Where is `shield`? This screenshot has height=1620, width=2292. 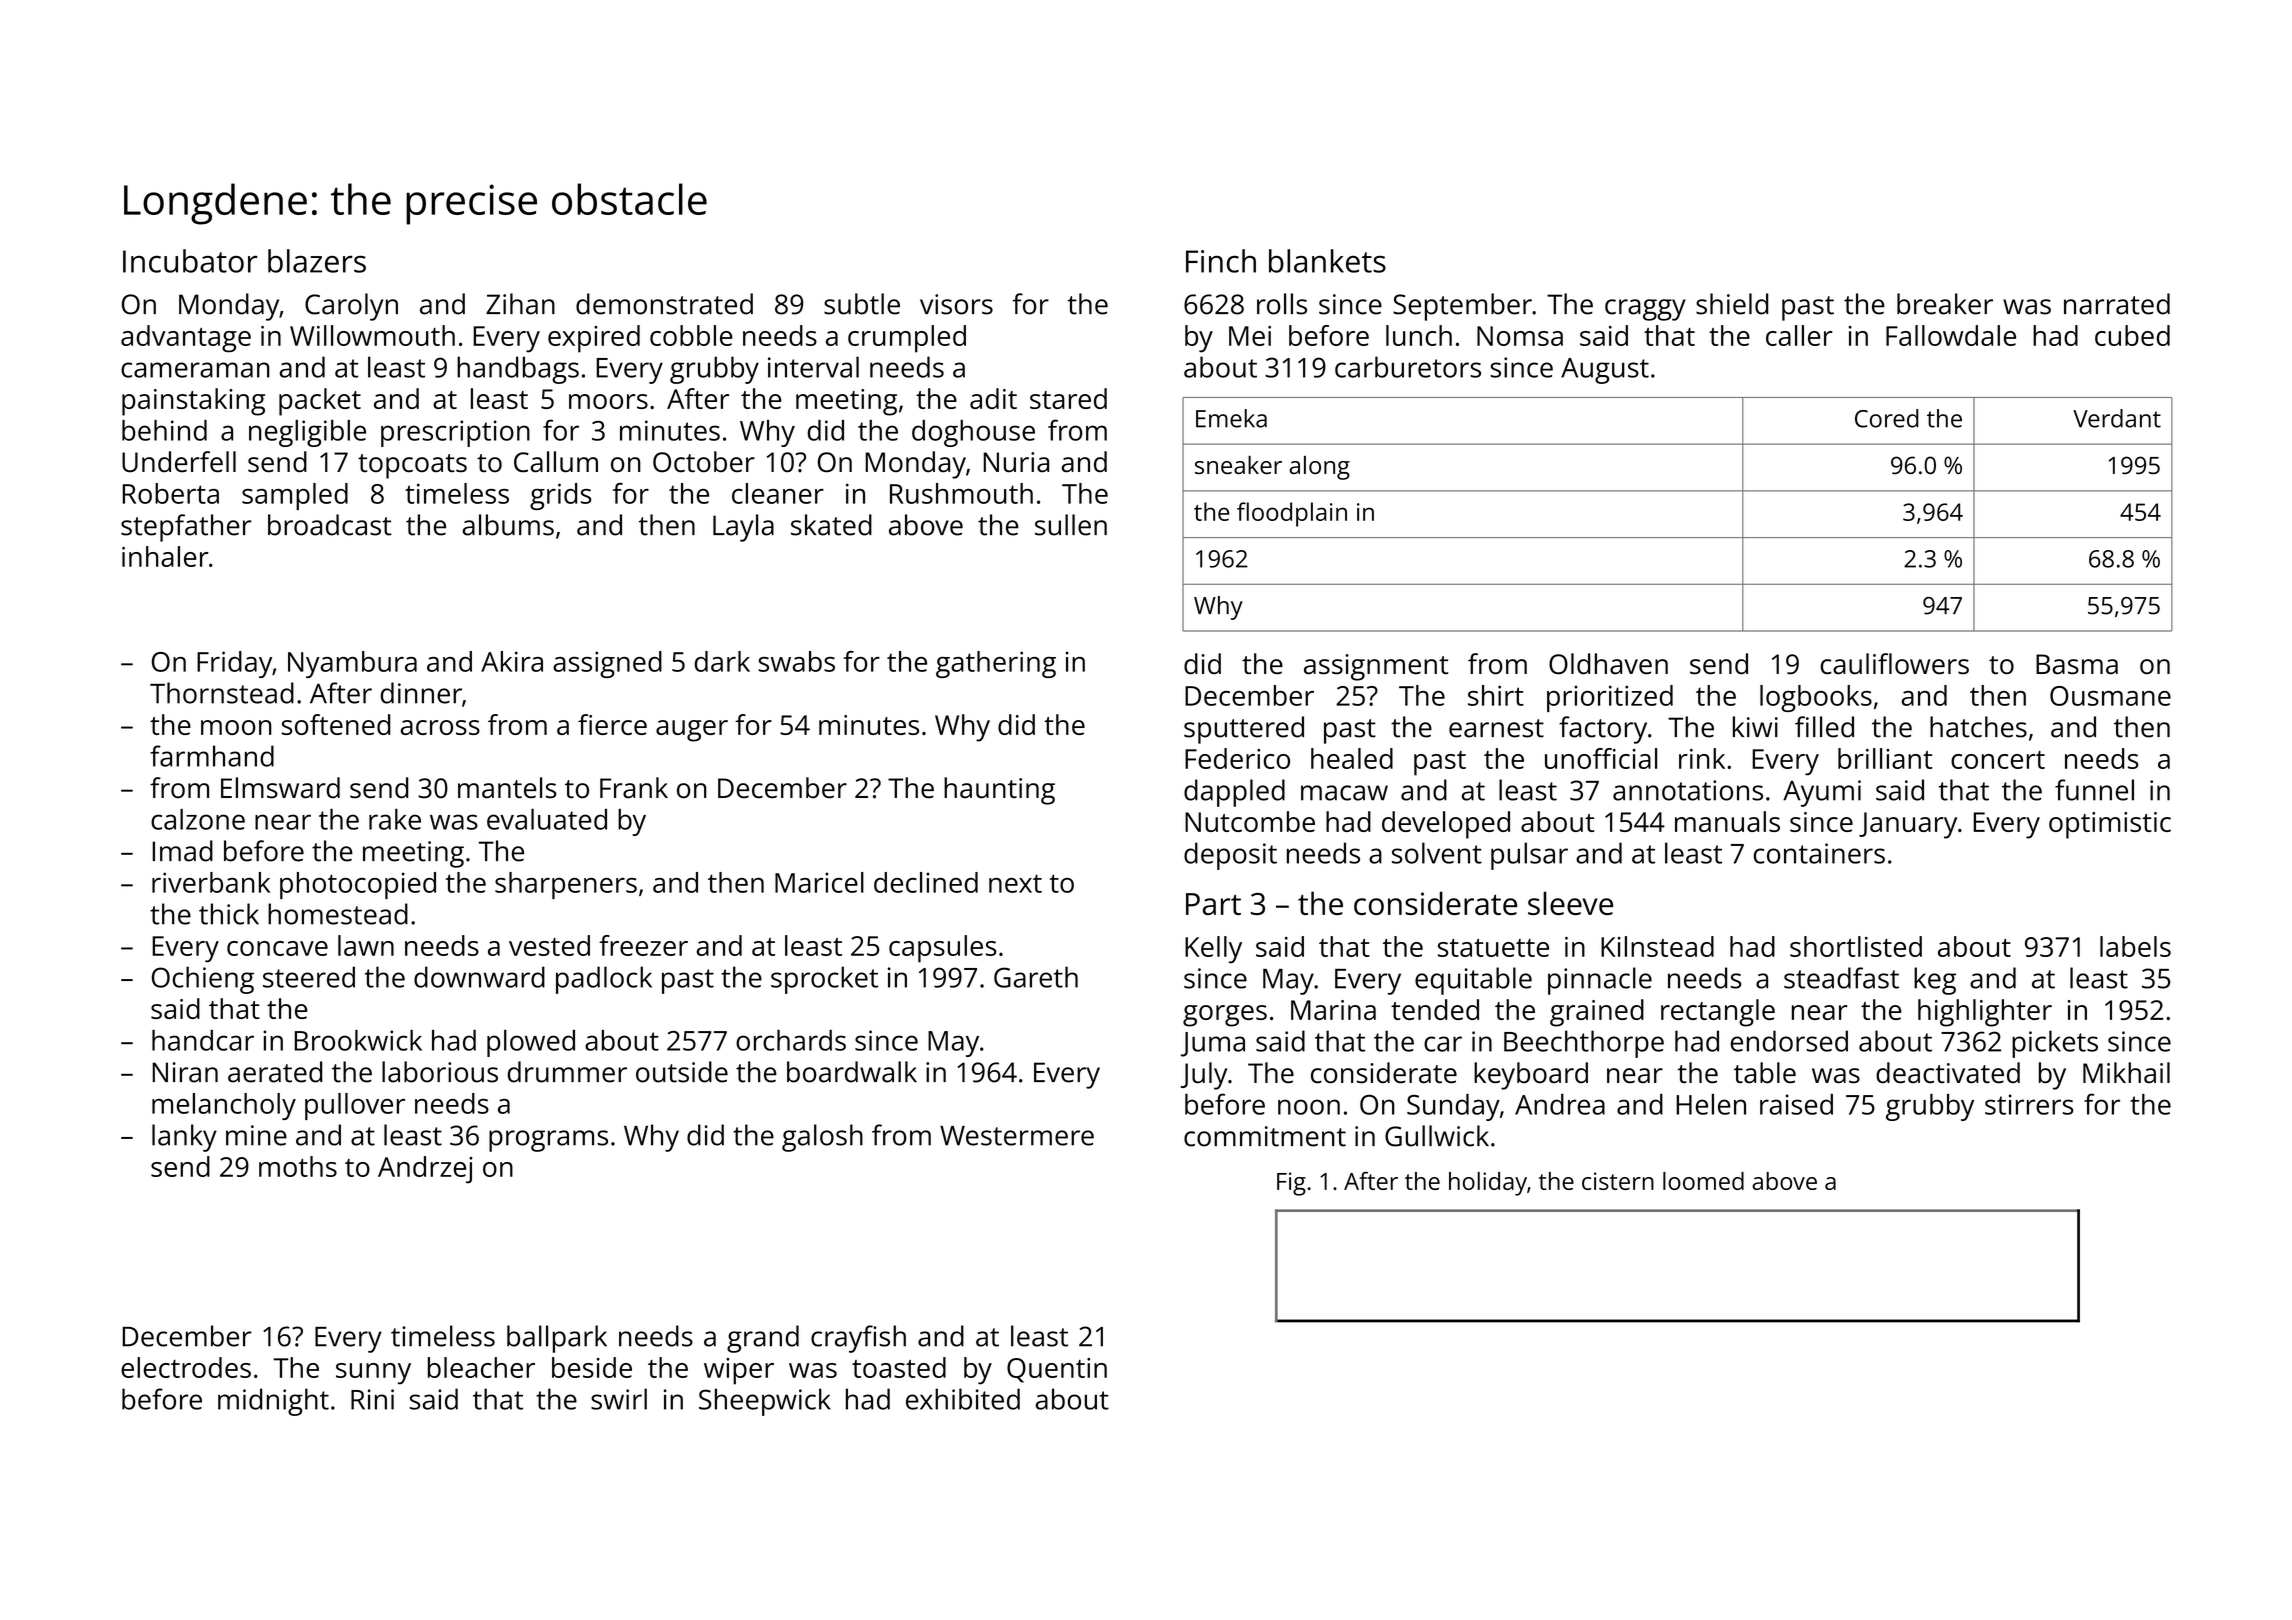
shield is located at coordinates (1732, 304).
